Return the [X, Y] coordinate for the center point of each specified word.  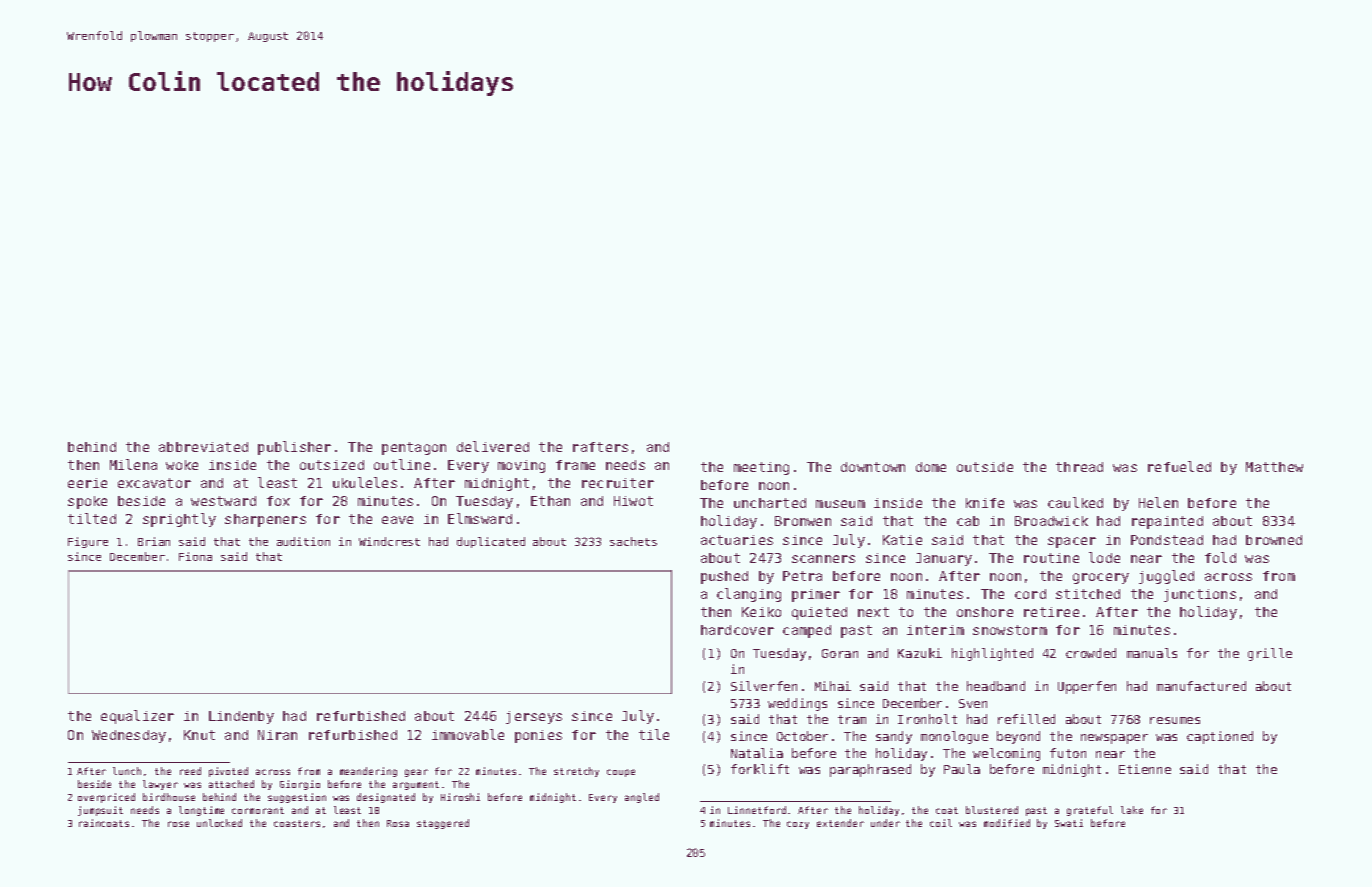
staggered [443, 824]
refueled [1179, 466]
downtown [873, 467]
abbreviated [203, 447]
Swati [1069, 823]
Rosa [398, 823]
